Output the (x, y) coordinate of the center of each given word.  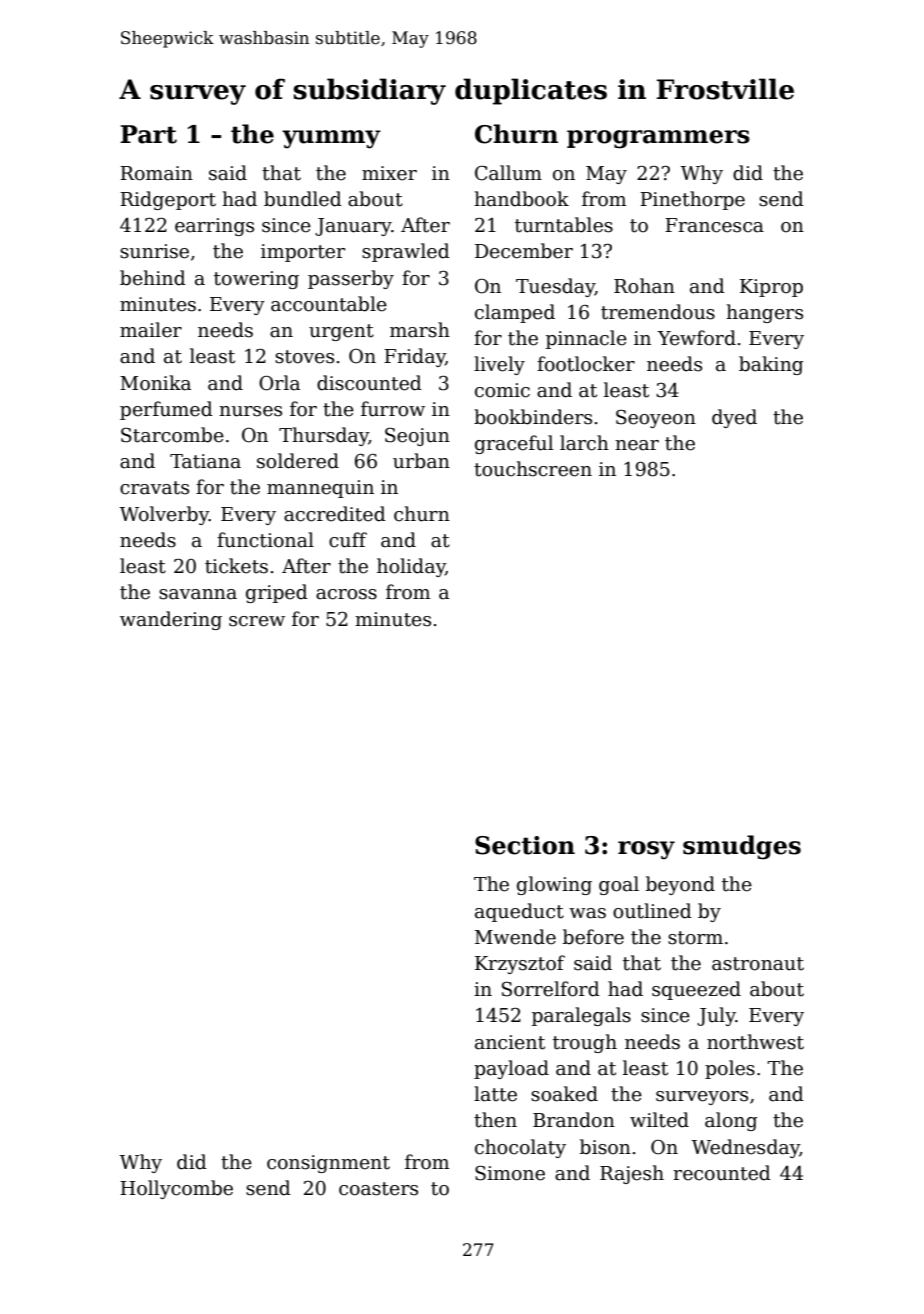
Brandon (574, 1120)
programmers (658, 139)
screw (257, 621)
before (593, 937)
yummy (331, 139)
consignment (328, 1164)
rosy (646, 850)
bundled (303, 199)
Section (525, 845)
